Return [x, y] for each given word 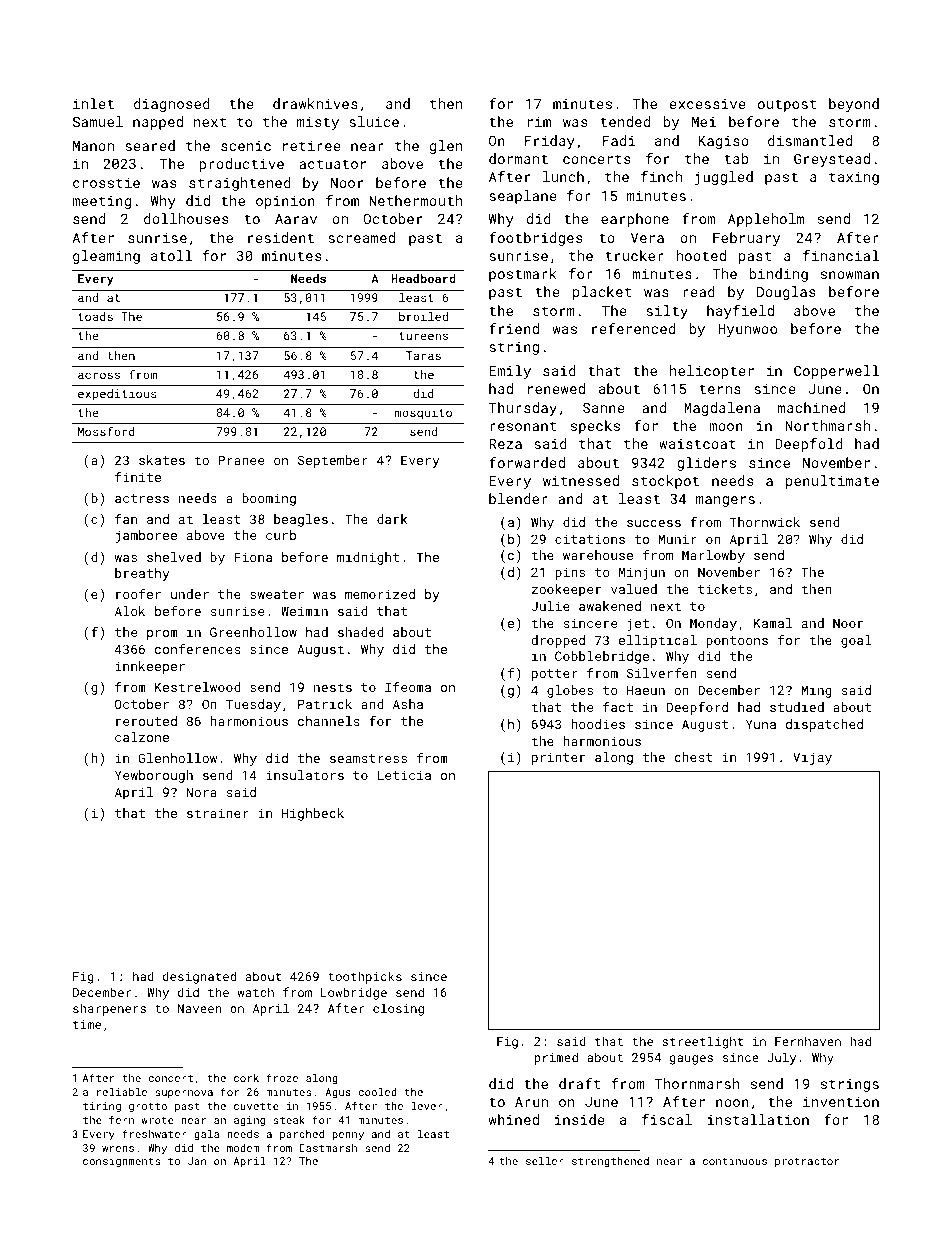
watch [256, 992]
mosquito [423, 414]
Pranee [241, 460]
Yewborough [154, 776]
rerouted [146, 721]
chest [693, 757]
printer [558, 758]
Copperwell [836, 372]
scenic [246, 146]
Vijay [812, 758]
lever [427, 1106]
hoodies [598, 724]
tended [625, 121]
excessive [707, 104]
